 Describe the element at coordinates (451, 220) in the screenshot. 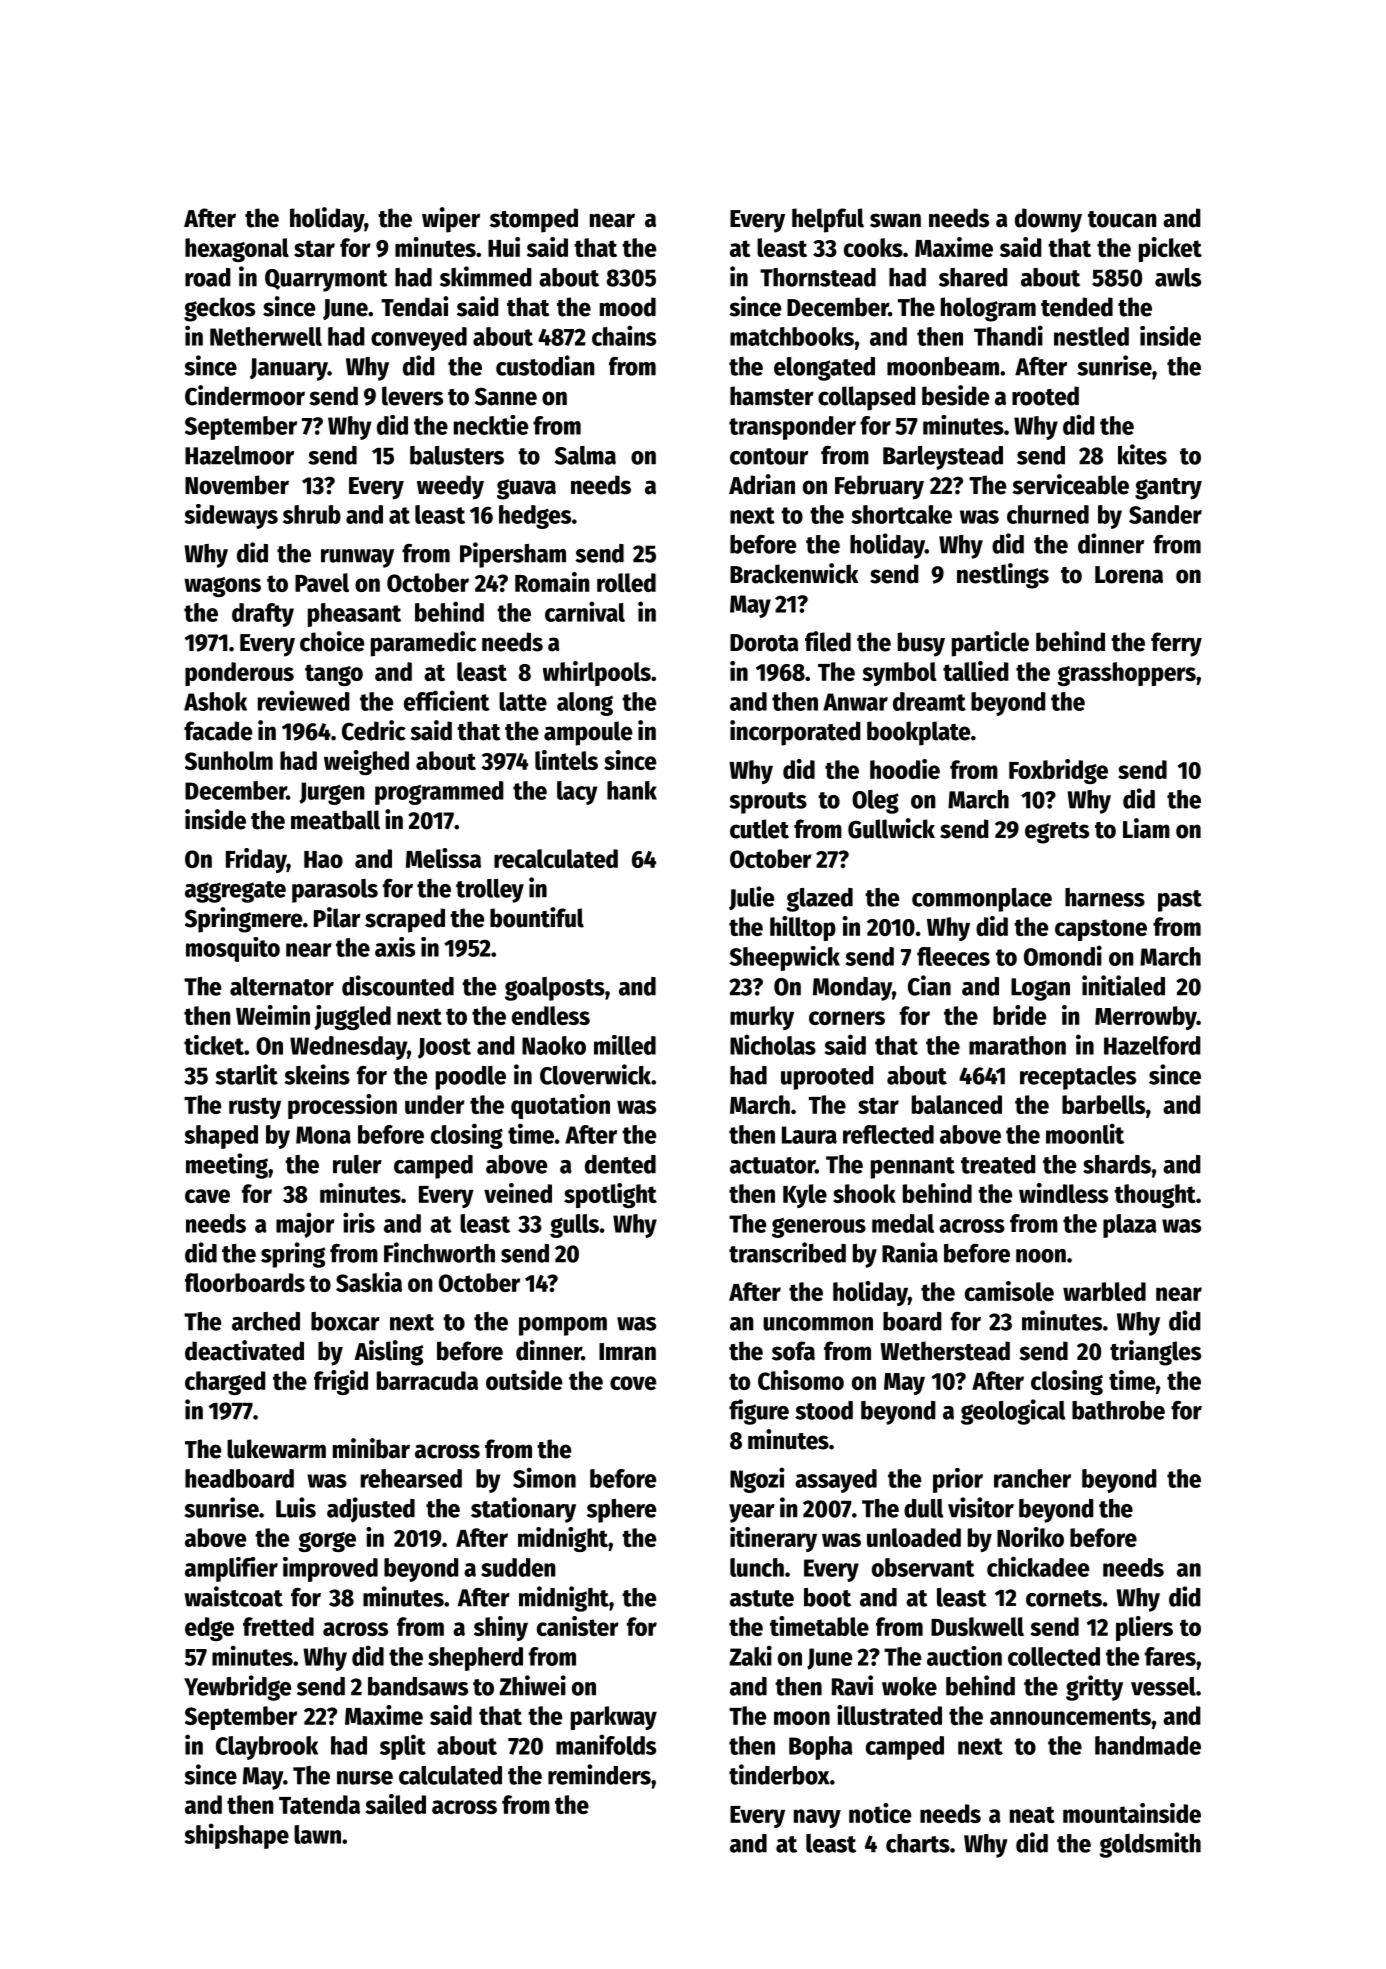

I see `wiper` at that location.
